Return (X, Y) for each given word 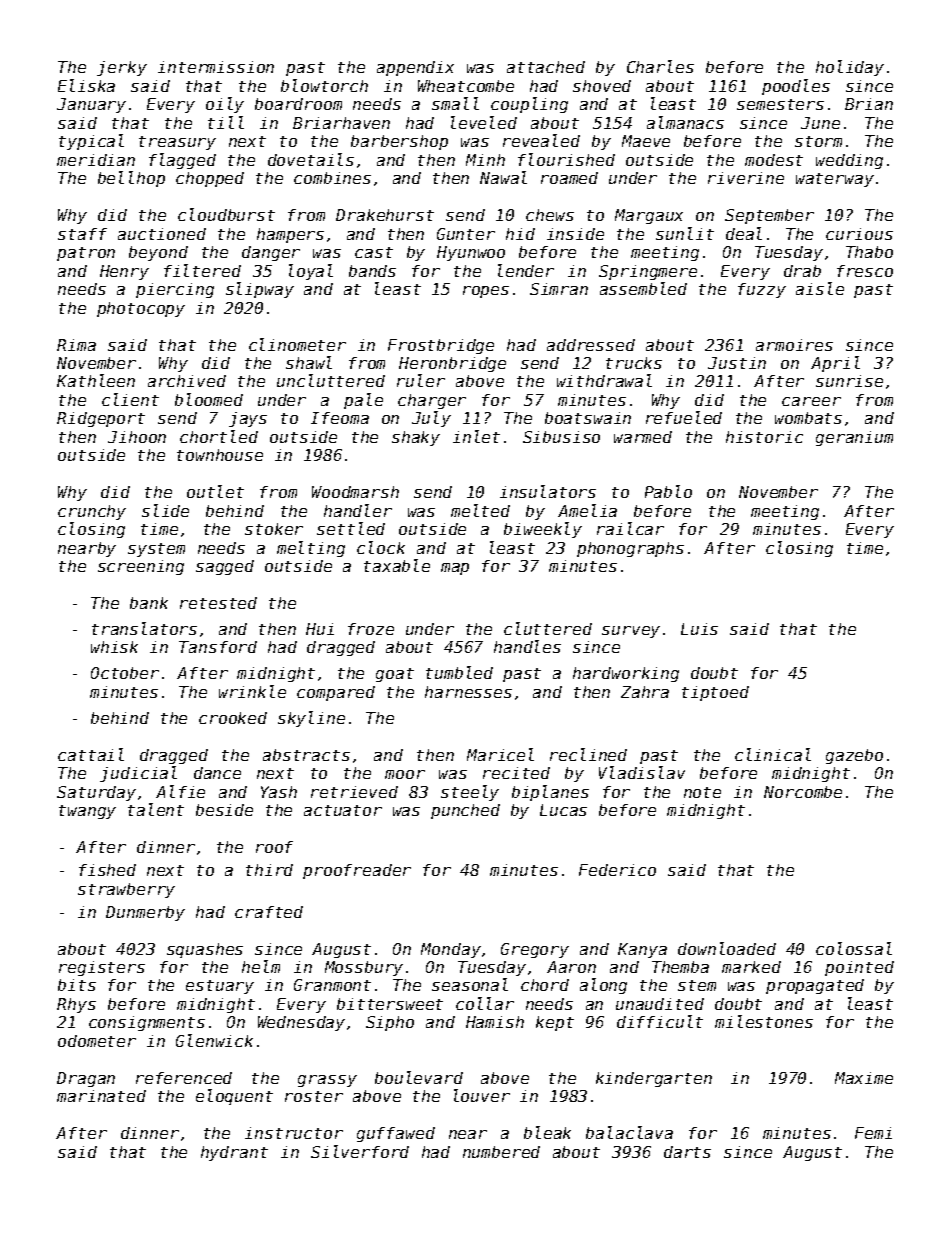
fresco (865, 271)
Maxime (864, 1078)
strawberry (126, 890)
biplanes (550, 793)
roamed (569, 178)
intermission (216, 67)
